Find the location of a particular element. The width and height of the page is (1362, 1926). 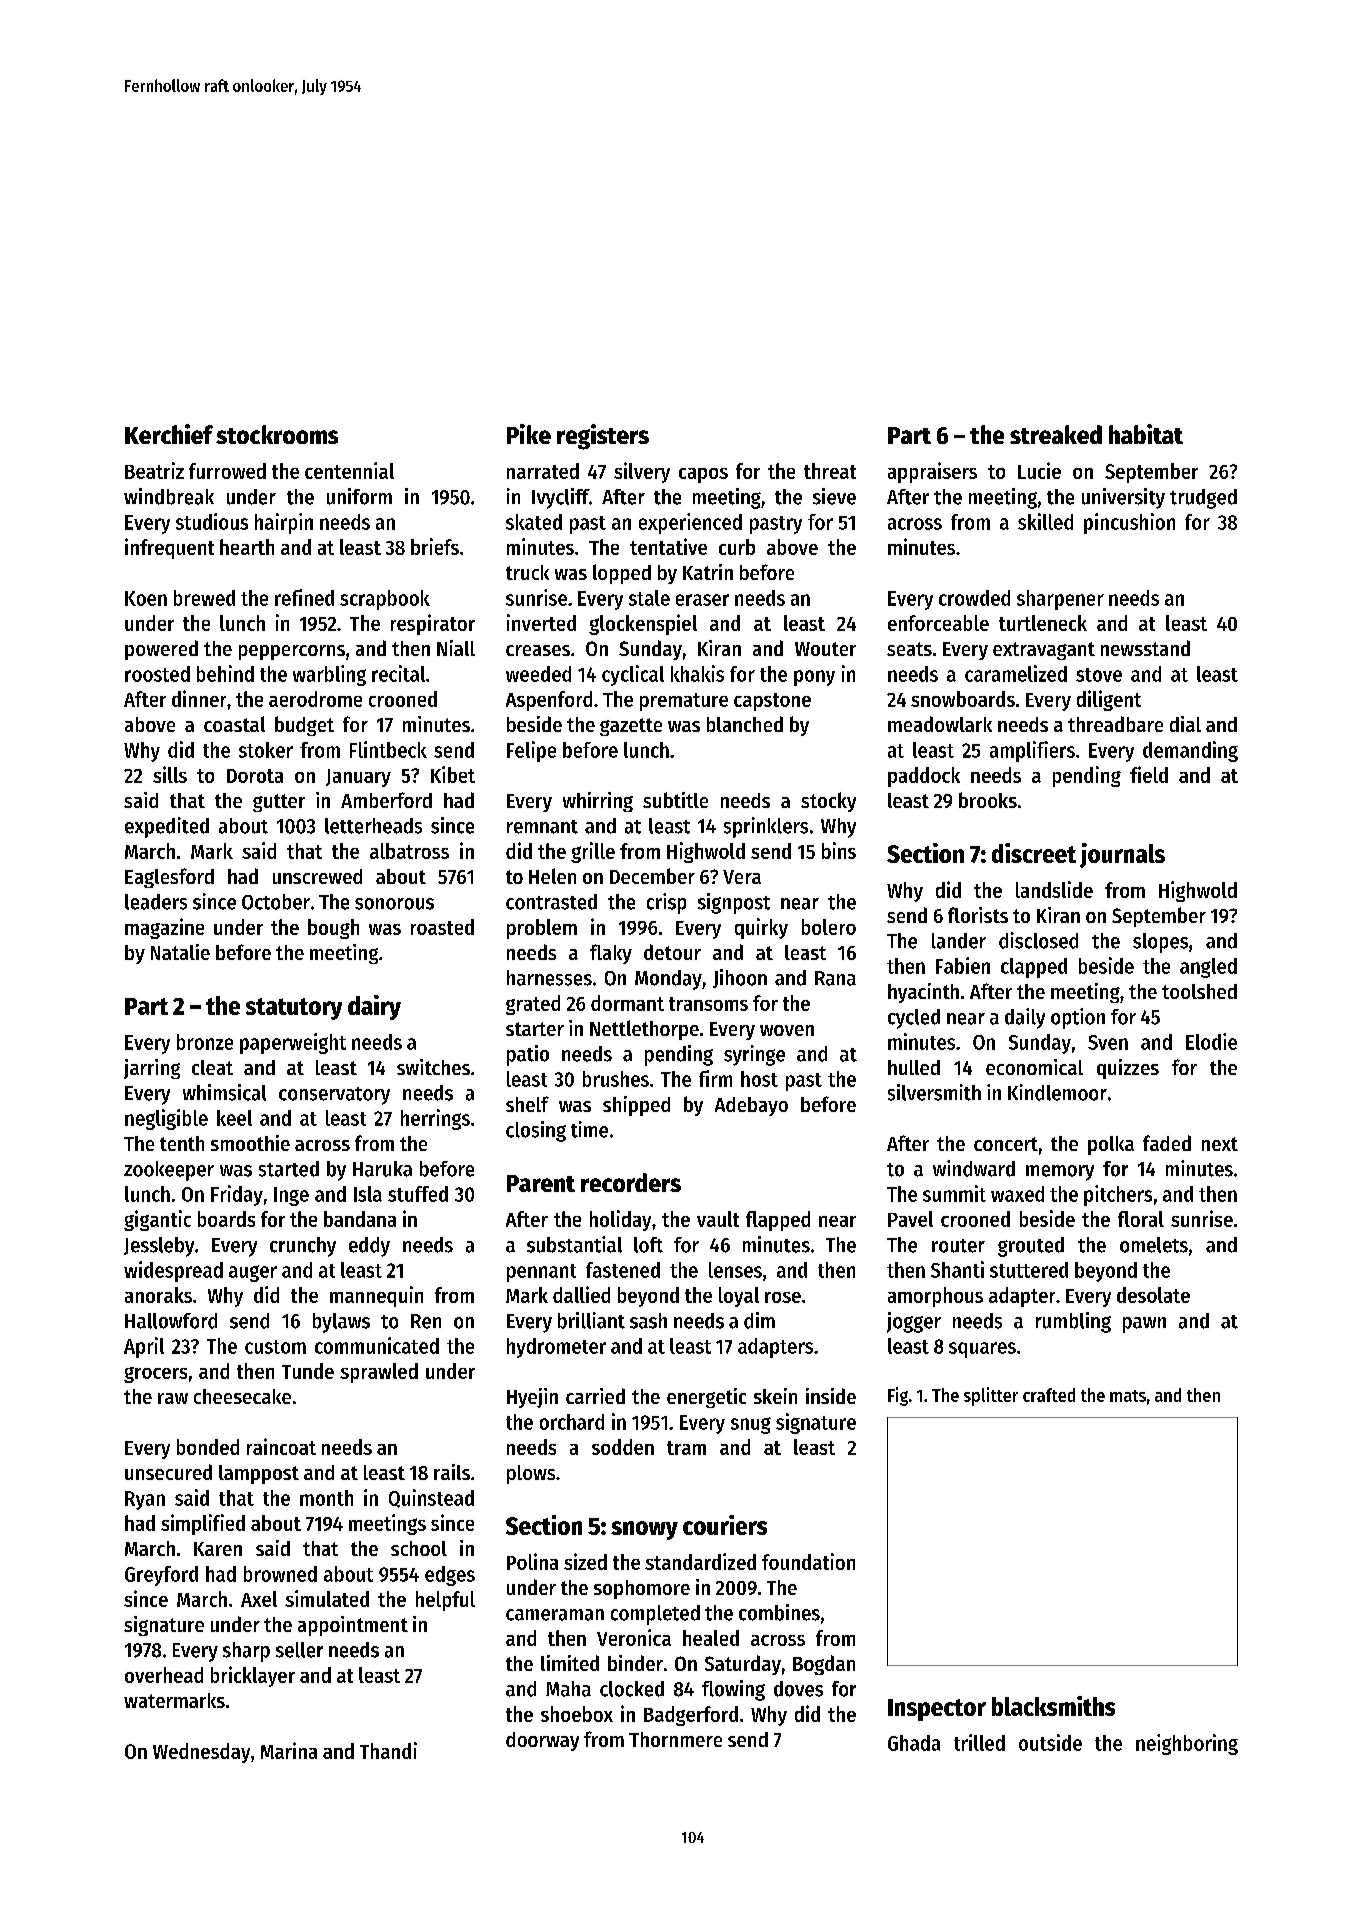

appointment is located at coordinates (353, 1626).
